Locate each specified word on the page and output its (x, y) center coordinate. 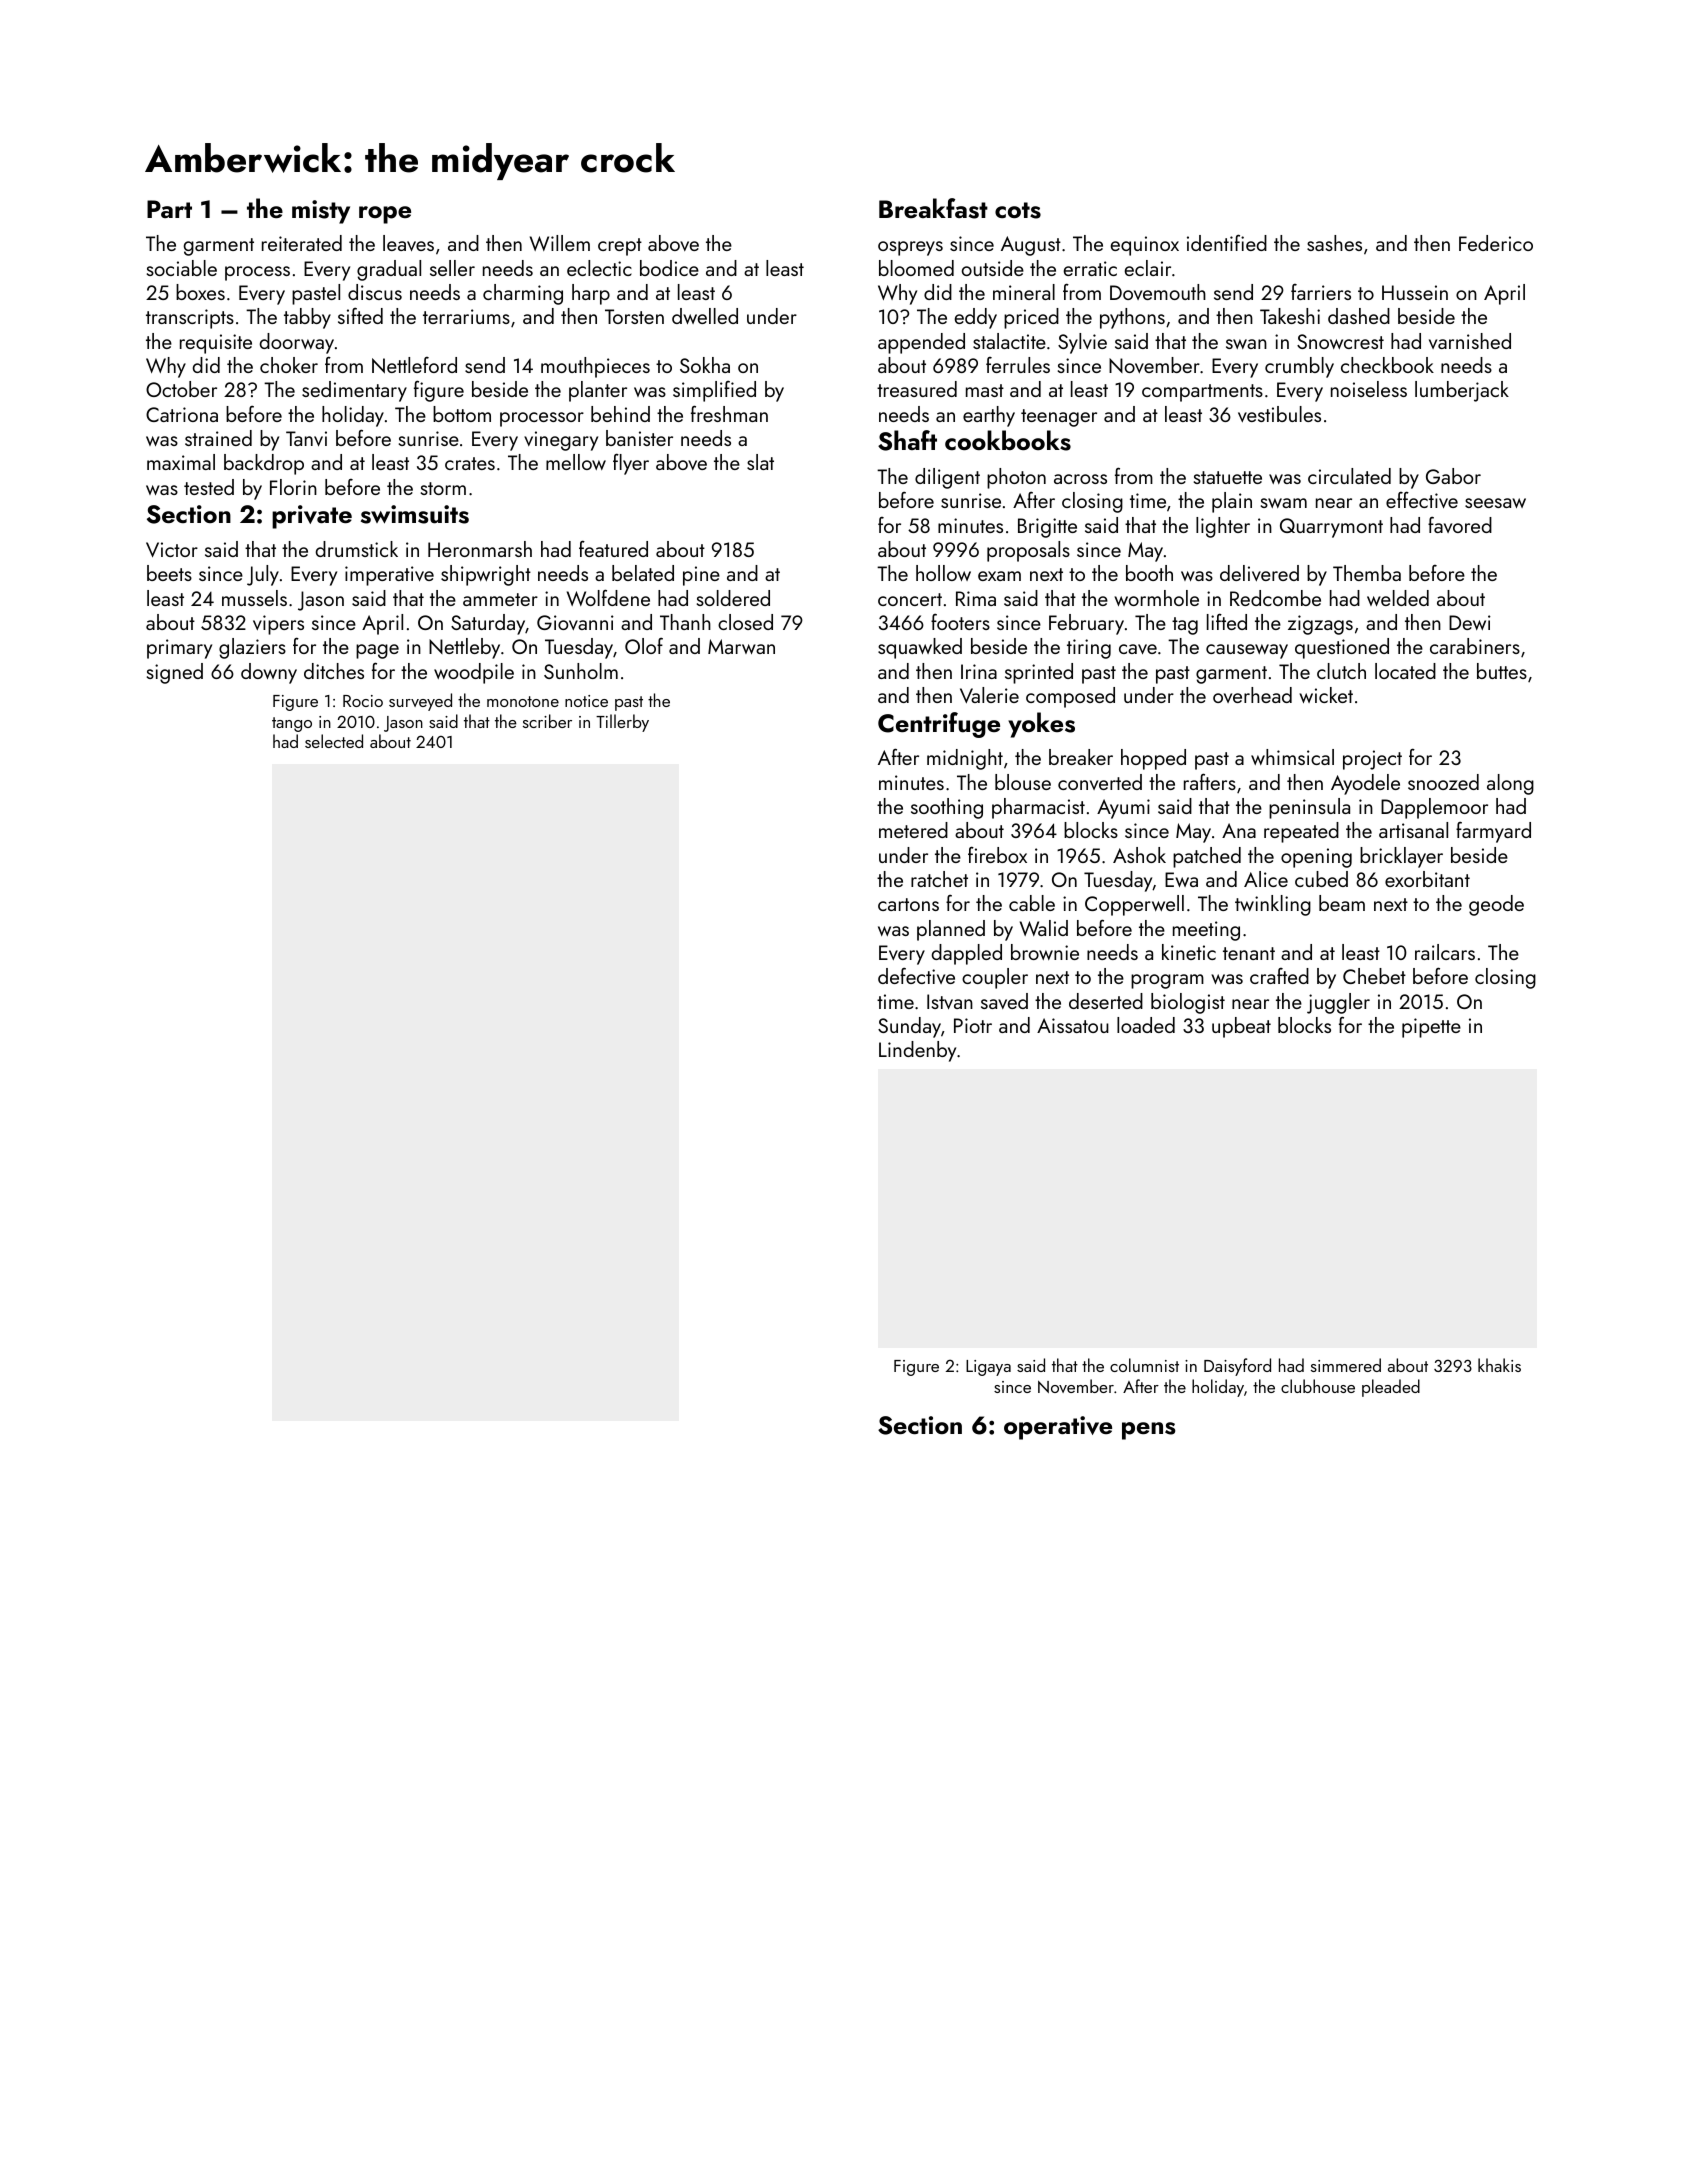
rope (385, 215)
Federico (1496, 243)
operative (1058, 1428)
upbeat (1241, 1027)
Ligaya (988, 1368)
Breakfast (933, 208)
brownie (1045, 952)
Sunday (909, 1027)
